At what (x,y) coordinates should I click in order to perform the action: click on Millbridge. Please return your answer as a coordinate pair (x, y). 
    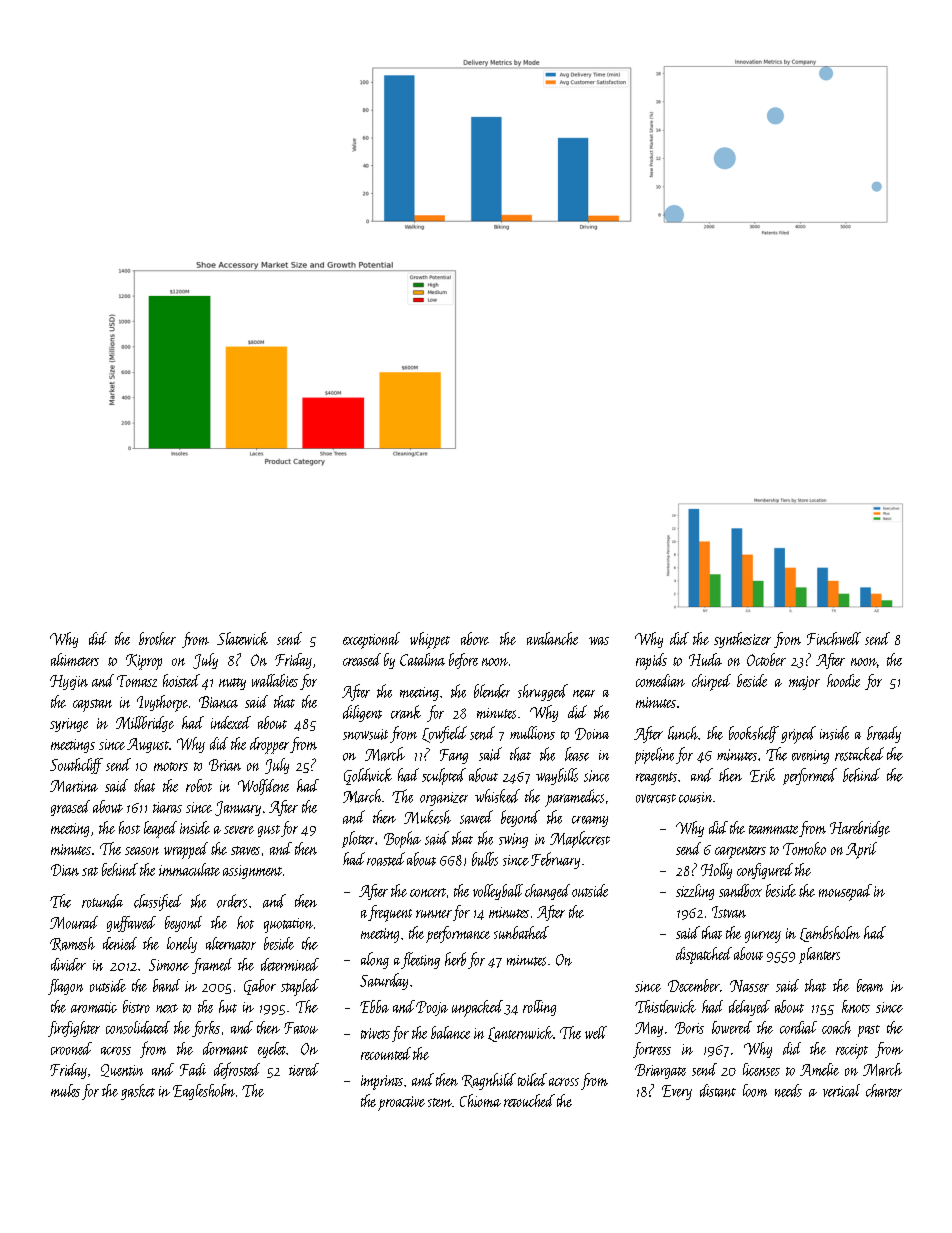
    Looking at the image, I should click on (145, 724).
